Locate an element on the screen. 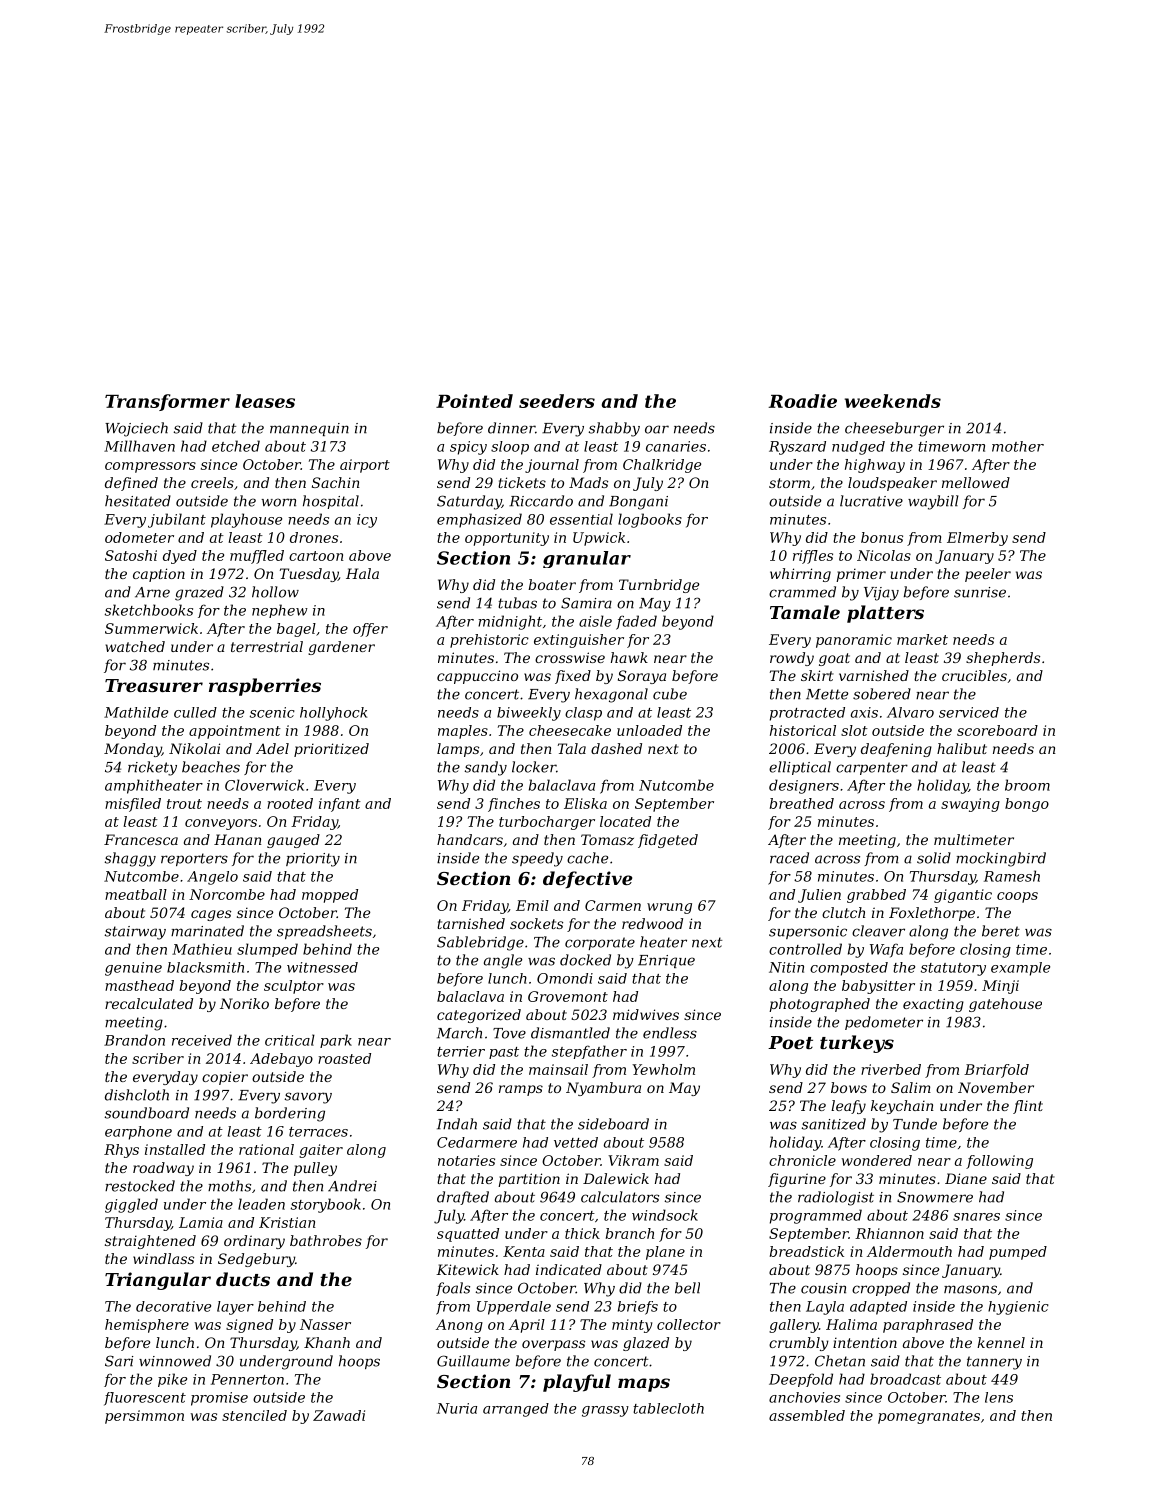  located is located at coordinates (625, 821).
